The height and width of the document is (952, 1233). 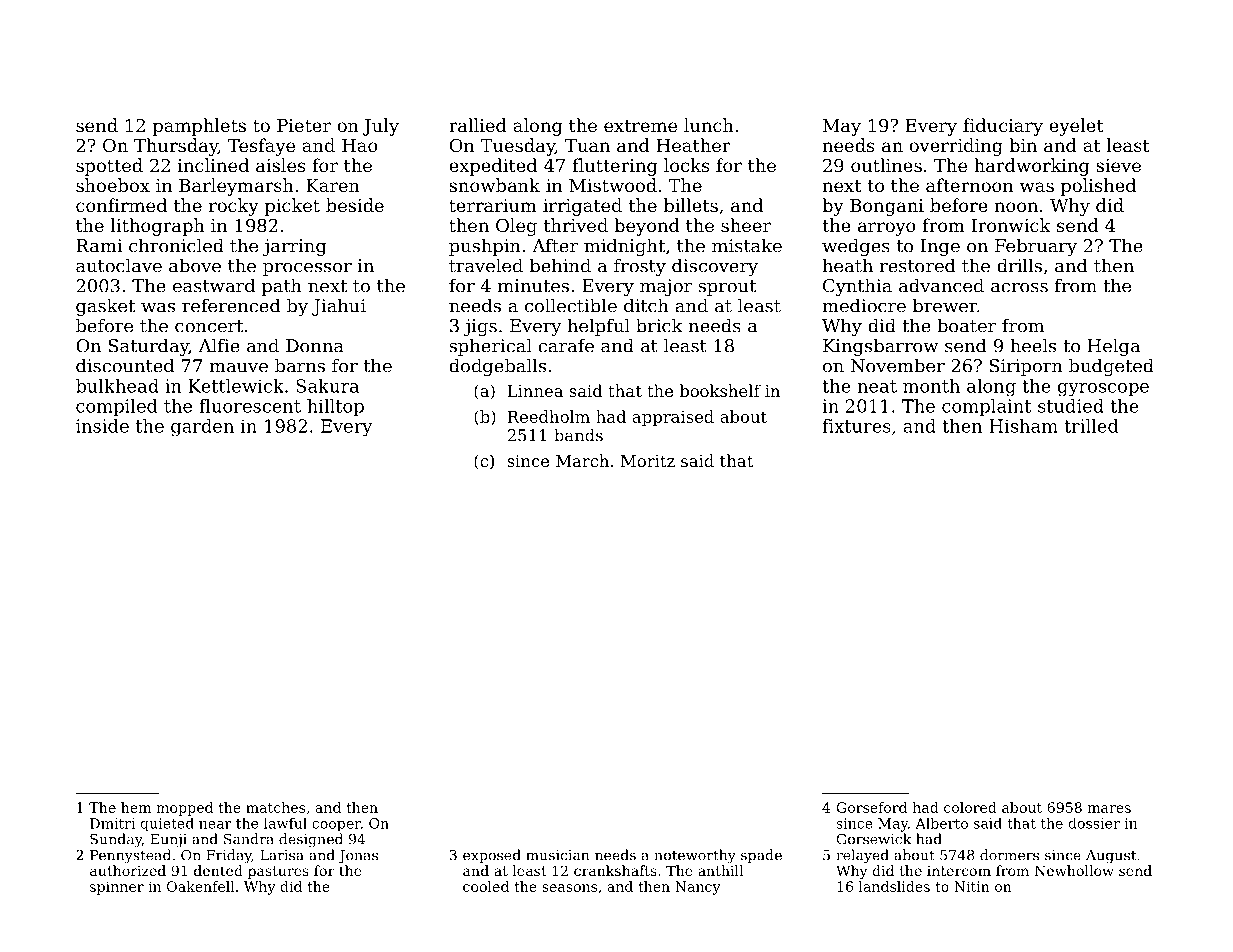 I want to click on noteworthy, so click(x=695, y=856).
